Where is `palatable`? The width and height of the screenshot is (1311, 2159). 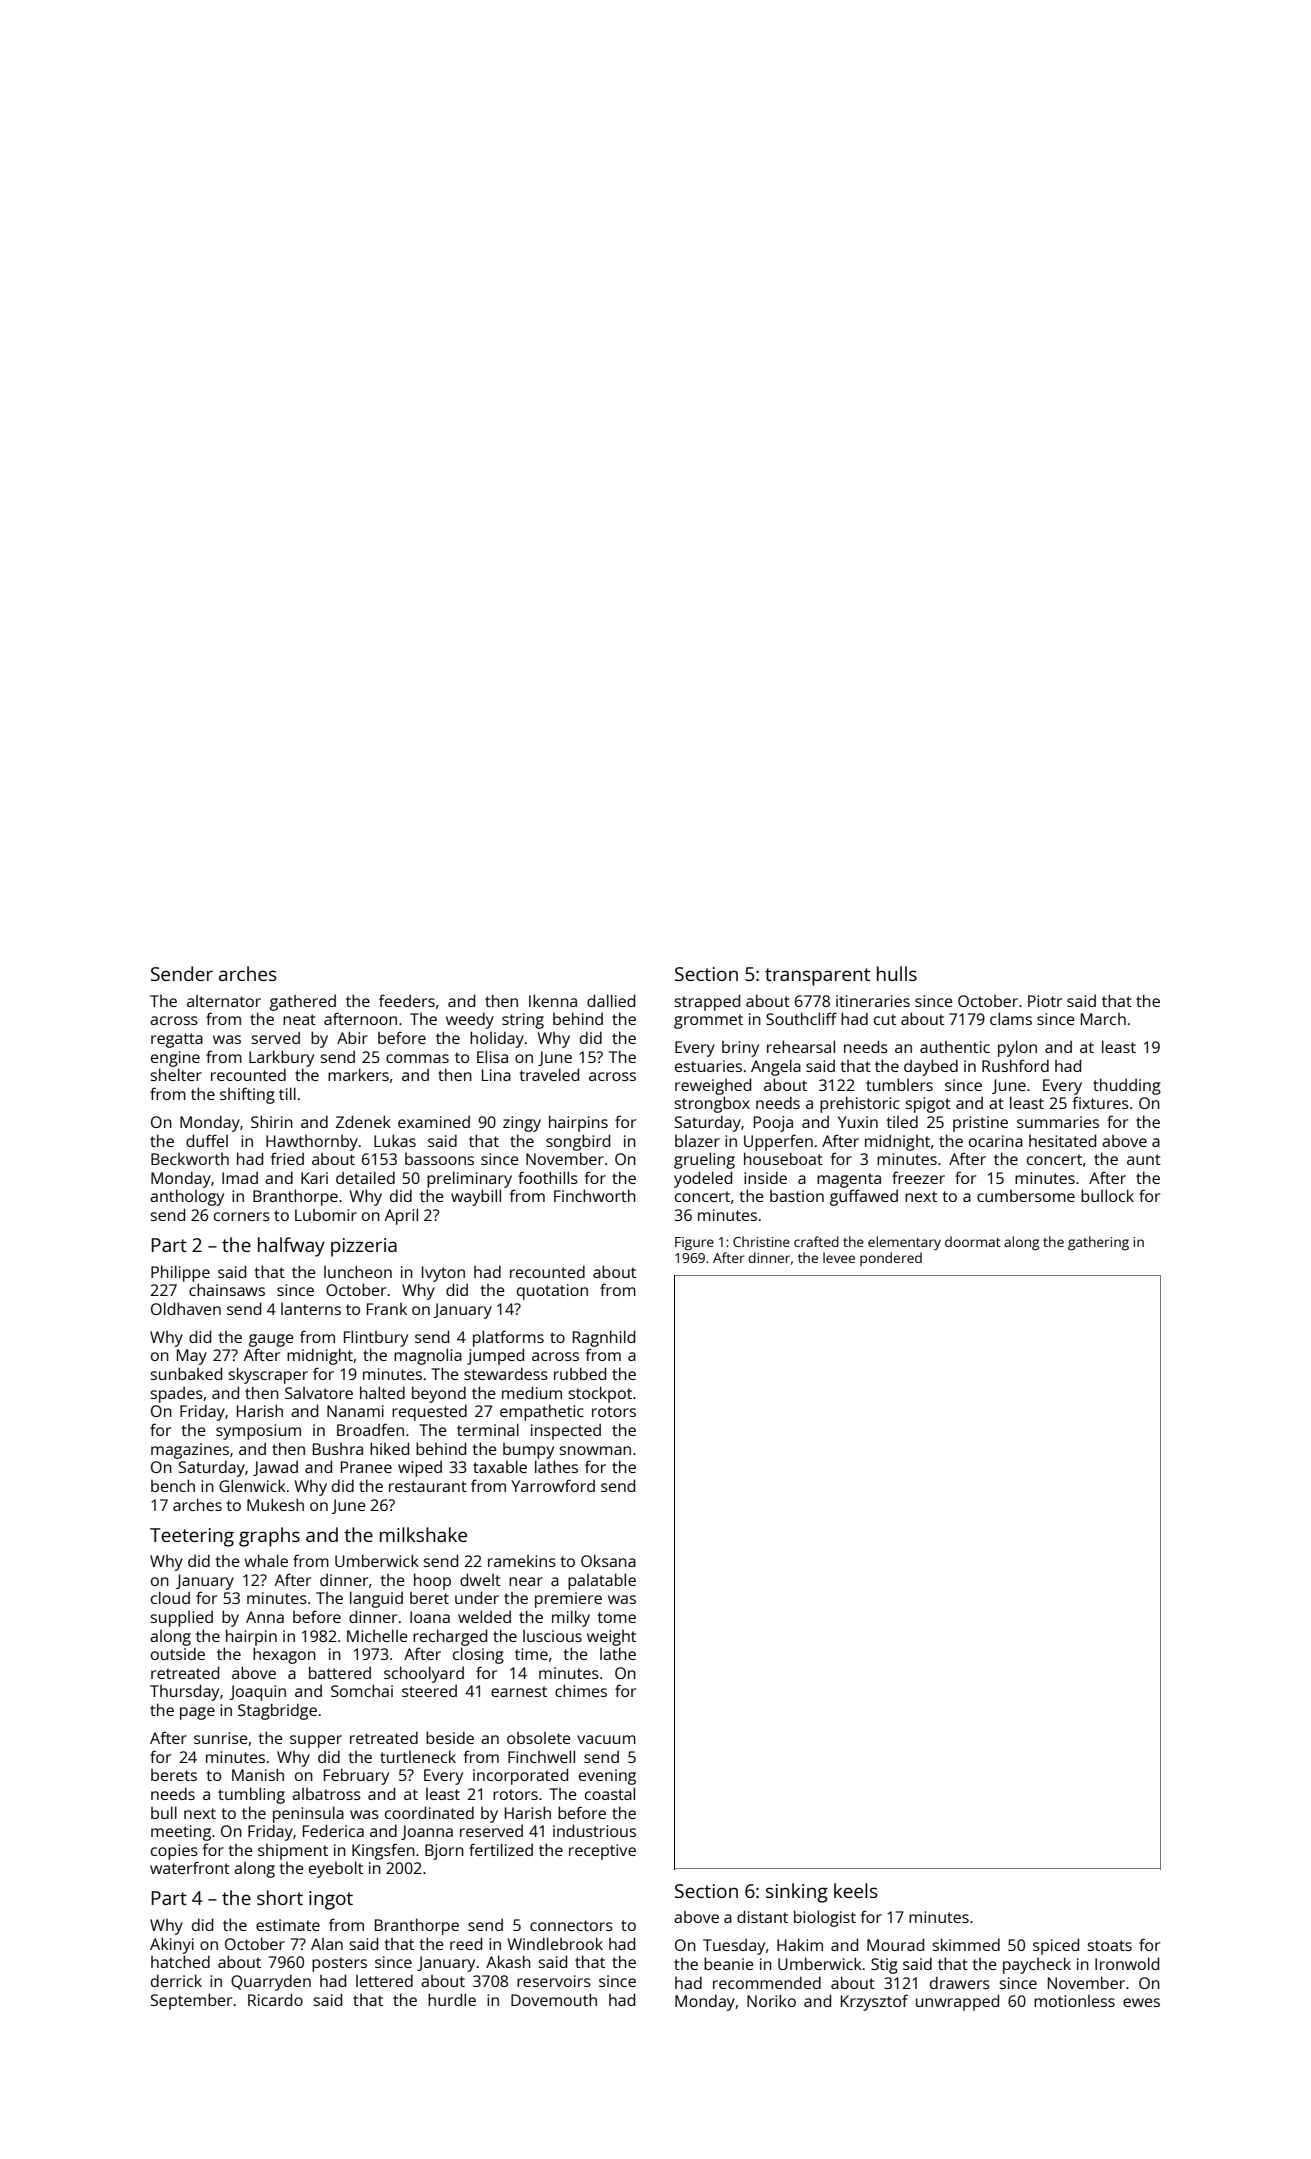
palatable is located at coordinates (602, 1581).
